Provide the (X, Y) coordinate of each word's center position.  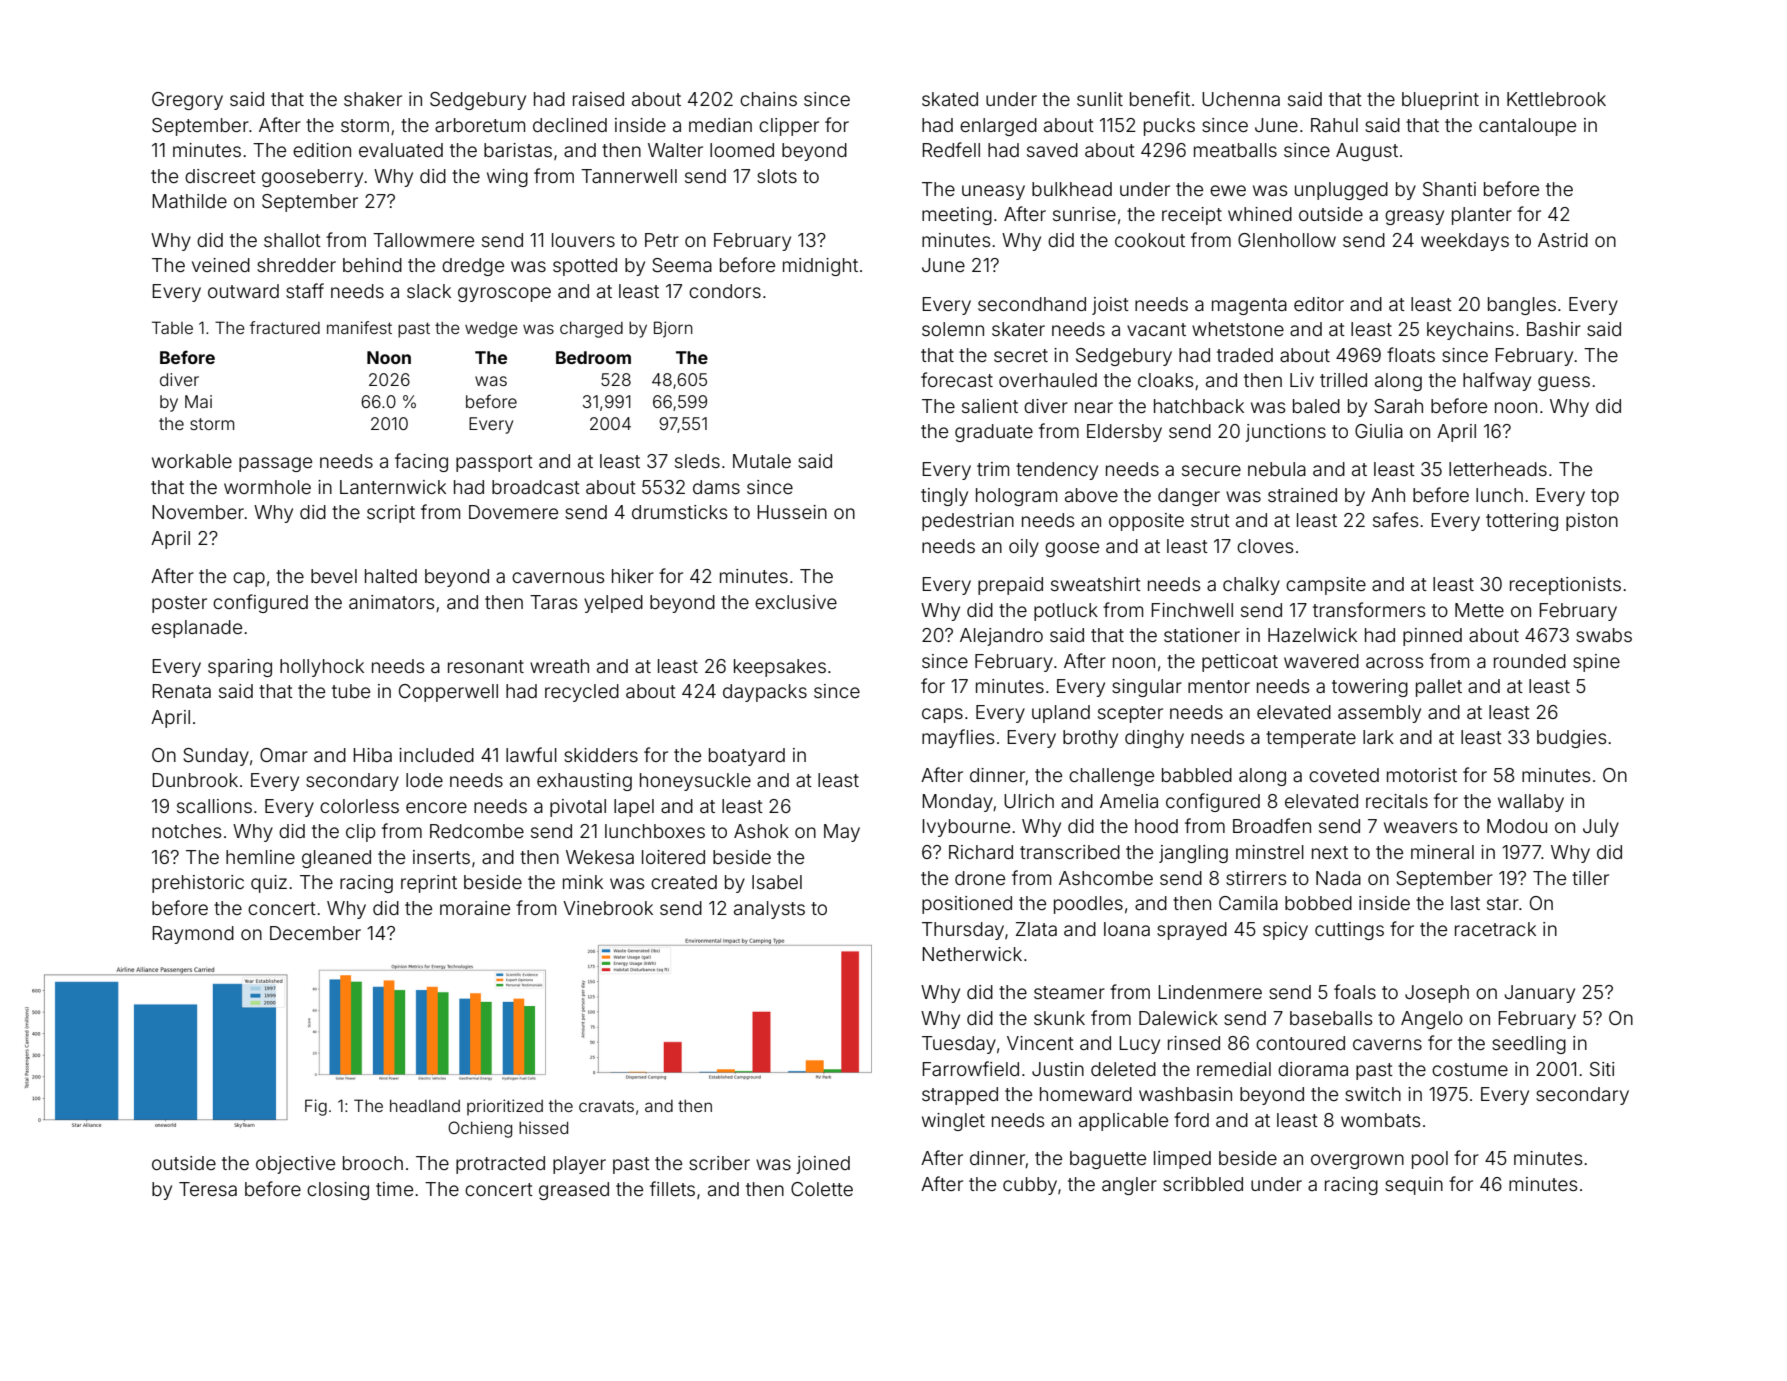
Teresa (208, 1189)
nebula (1277, 469)
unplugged (1341, 191)
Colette (822, 1189)
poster (179, 604)
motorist (1422, 775)
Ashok (761, 831)
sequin (1414, 1186)
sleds (697, 461)
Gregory (187, 101)
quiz (269, 884)
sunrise (1084, 214)
